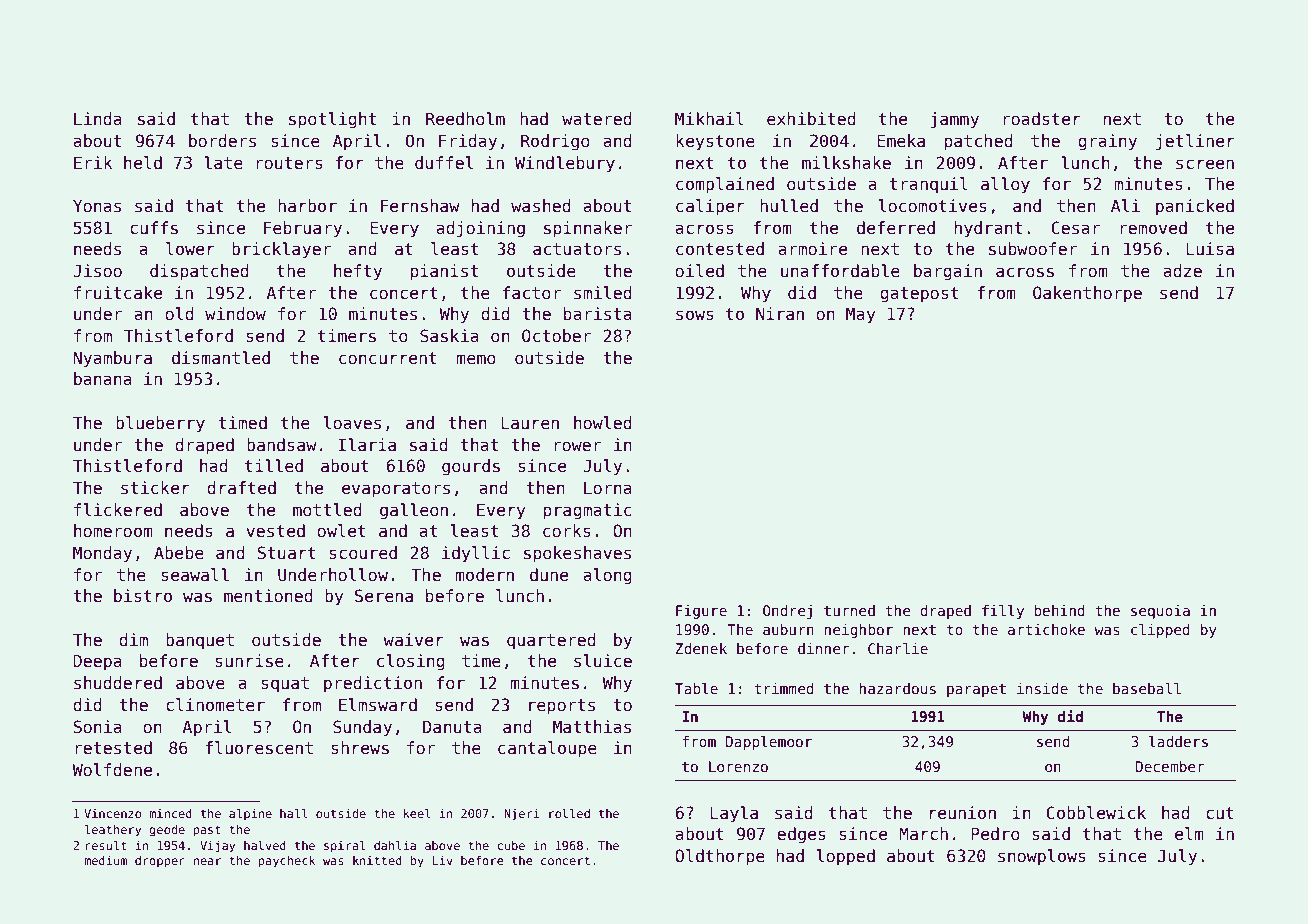 This document has width=1308, height=924. Describe the element at coordinates (1195, 207) in the document. I see `panicked` at that location.
